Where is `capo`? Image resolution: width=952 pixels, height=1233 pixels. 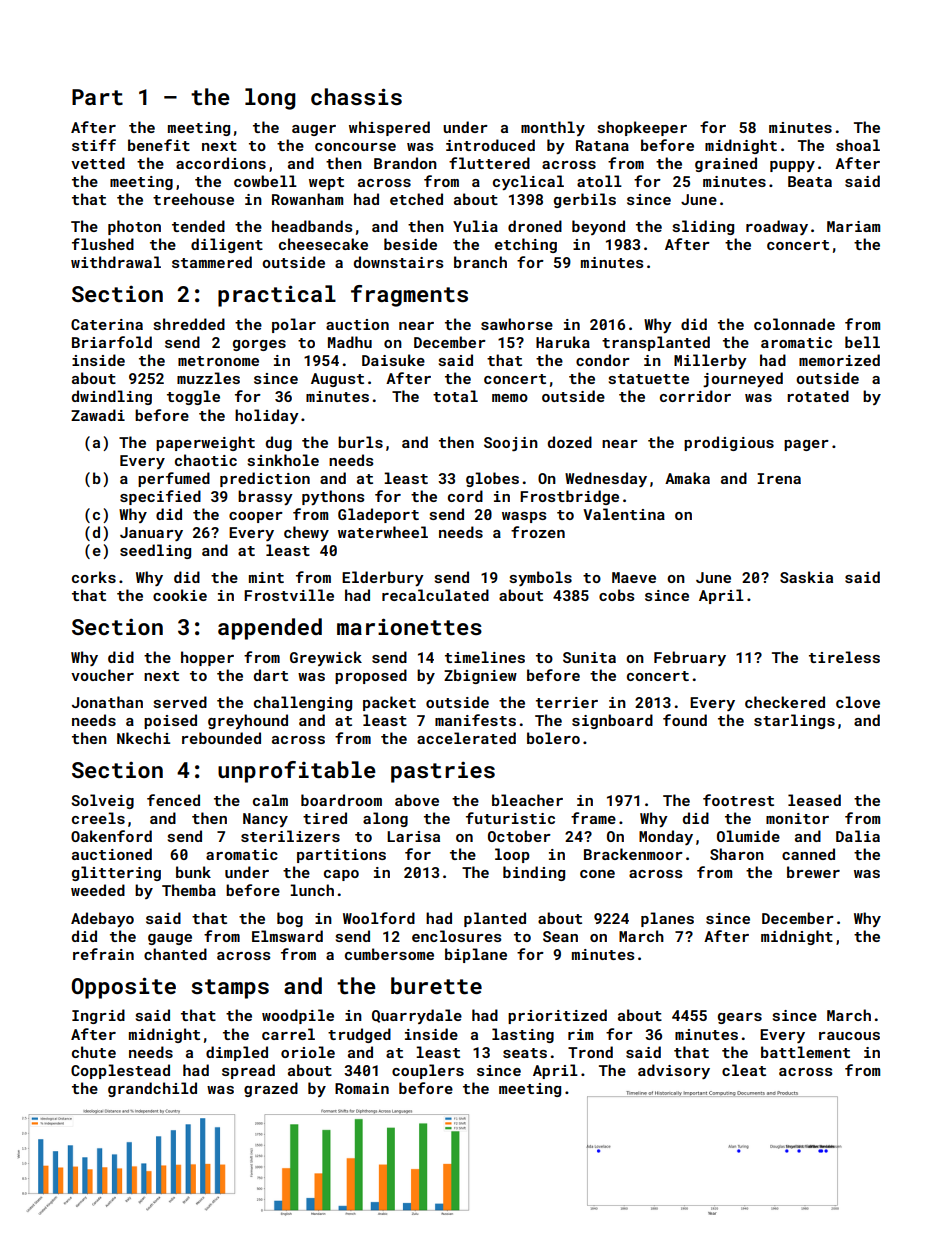
capo is located at coordinates (341, 875).
